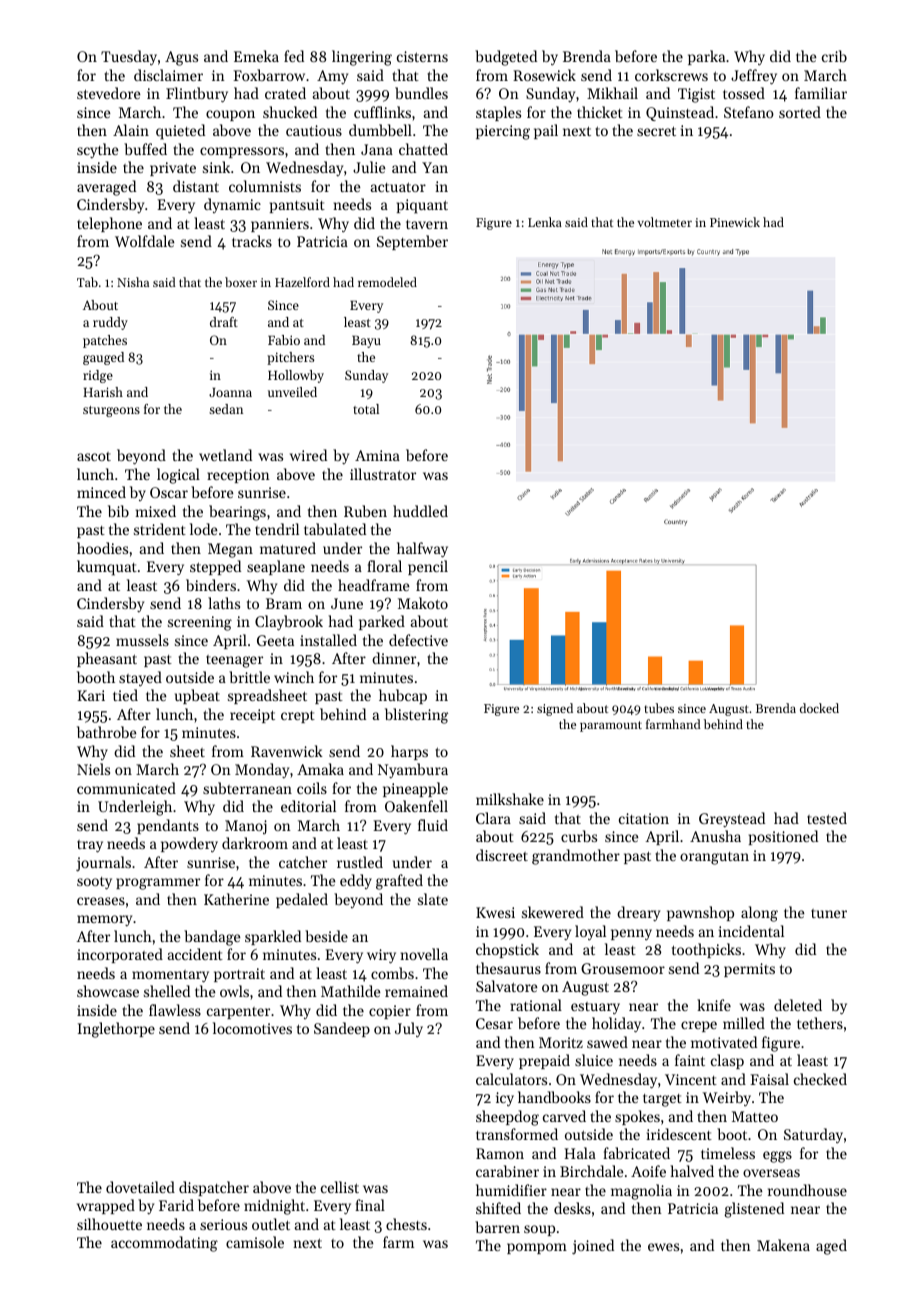  Describe the element at coordinates (715, 836) in the page. I see `Anusha` at that location.
